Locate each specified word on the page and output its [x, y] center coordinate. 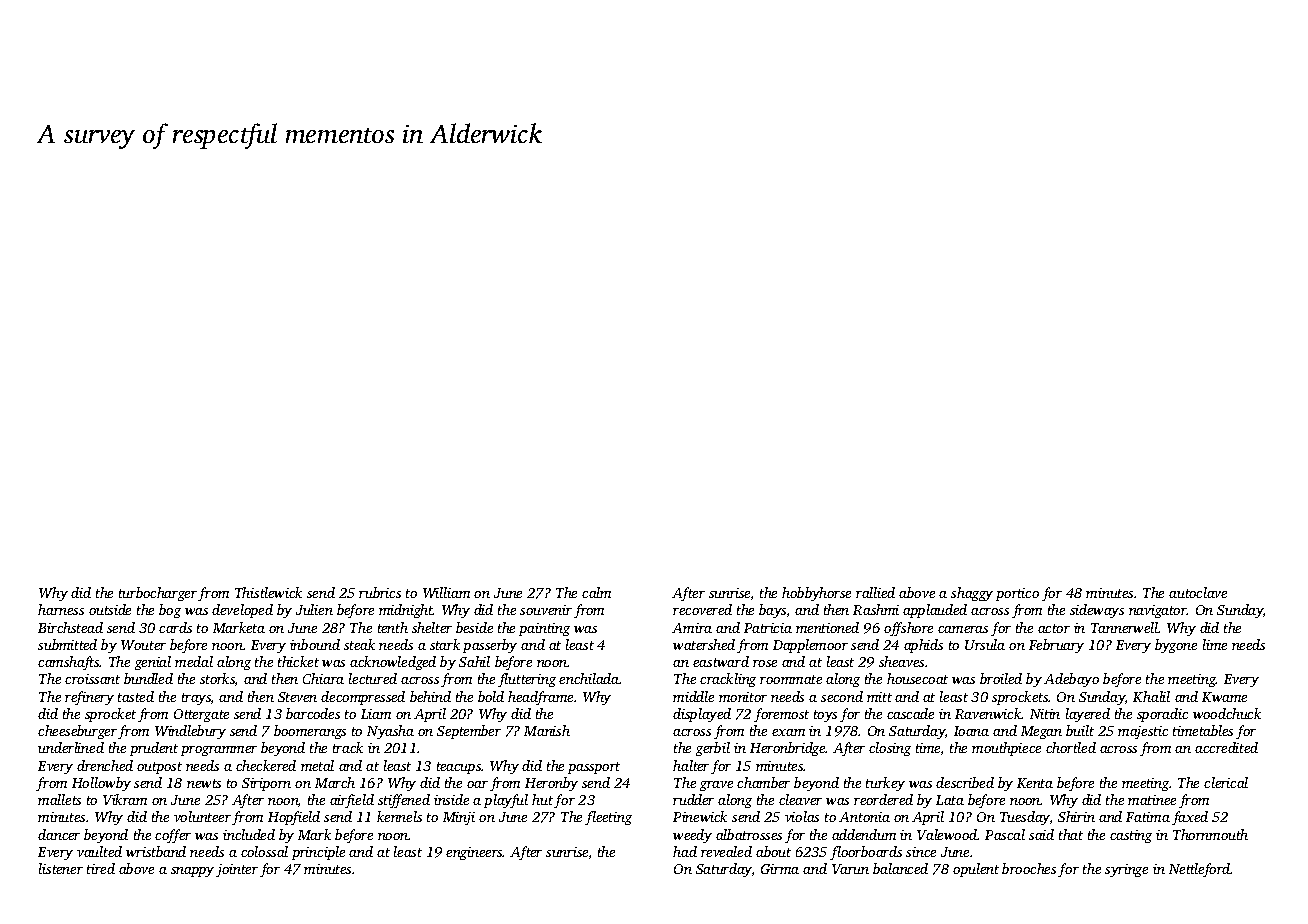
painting [544, 629]
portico [1017, 594]
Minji [459, 818]
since [921, 852]
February [1056, 646]
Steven [297, 697]
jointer [237, 870]
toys [825, 716]
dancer [59, 834]
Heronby [551, 784]
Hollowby [101, 784]
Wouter [143, 645]
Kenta [1035, 783]
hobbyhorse [816, 594]
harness [61, 609]
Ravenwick [988, 713]
